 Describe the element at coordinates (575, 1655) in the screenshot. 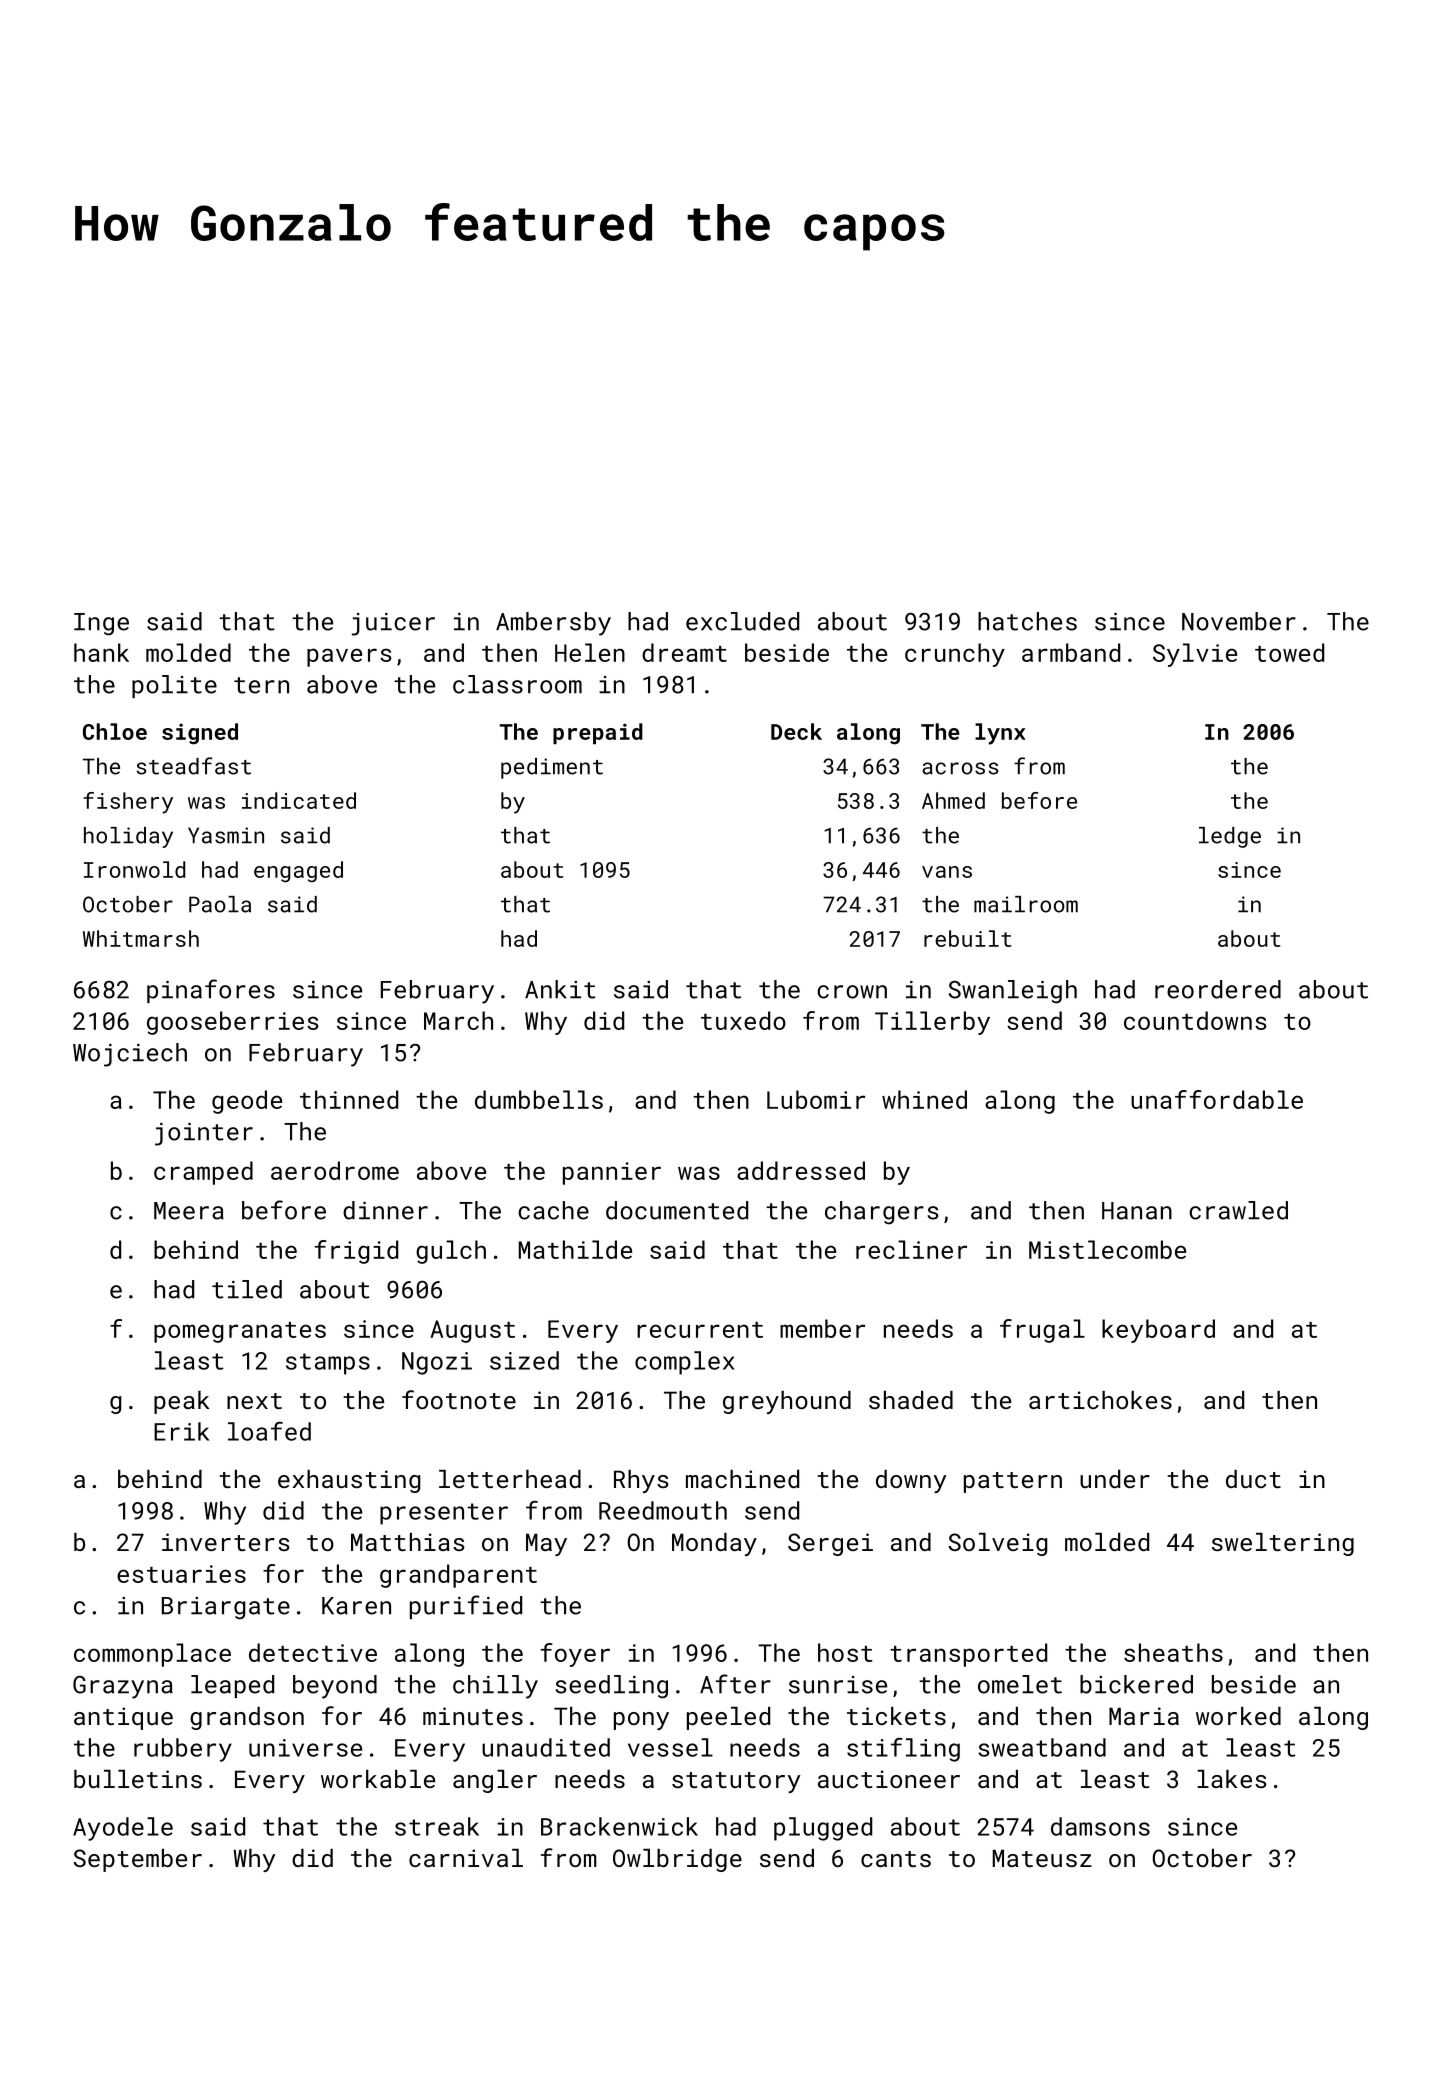

I see `foyer` at that location.
